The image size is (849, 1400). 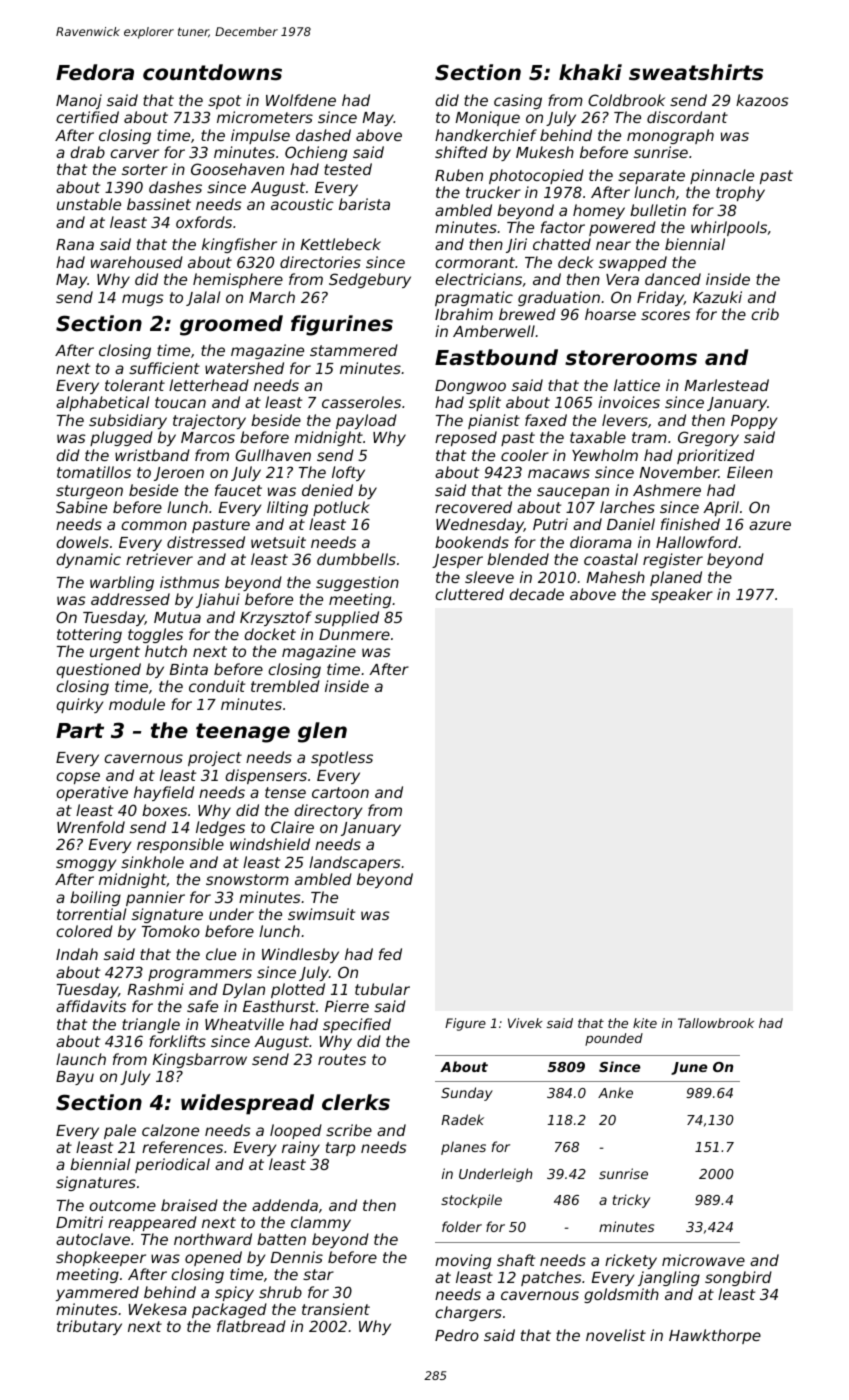 What do you see at coordinates (525, 1023) in the document?
I see `Vivek` at bounding box center [525, 1023].
